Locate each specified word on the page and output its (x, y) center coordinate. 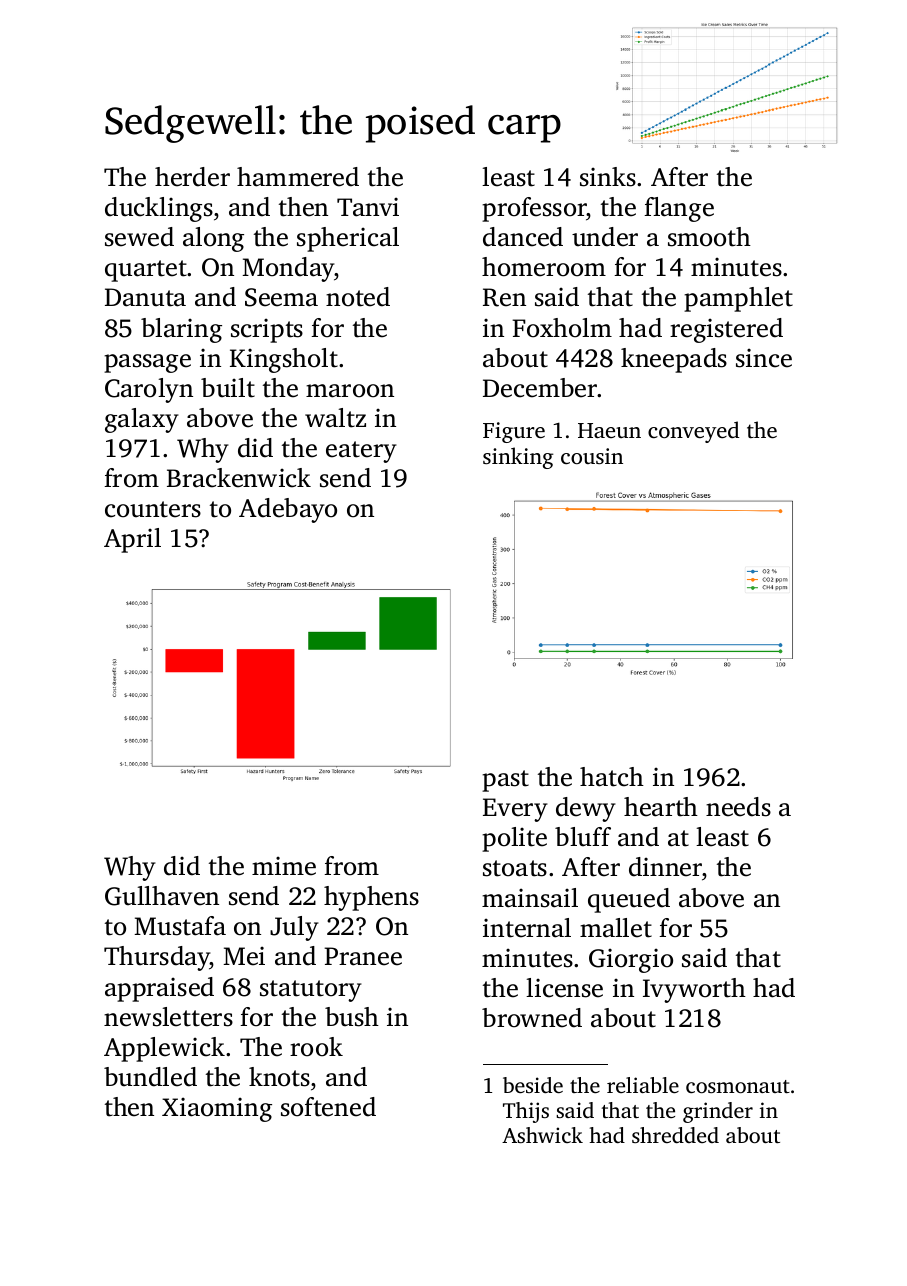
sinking (518, 458)
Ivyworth (694, 990)
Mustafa (180, 926)
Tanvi (368, 207)
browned (532, 1018)
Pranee (363, 956)
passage (147, 363)
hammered (298, 177)
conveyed (693, 432)
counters (153, 509)
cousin (592, 456)
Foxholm (562, 328)
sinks (608, 177)
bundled (150, 1077)
